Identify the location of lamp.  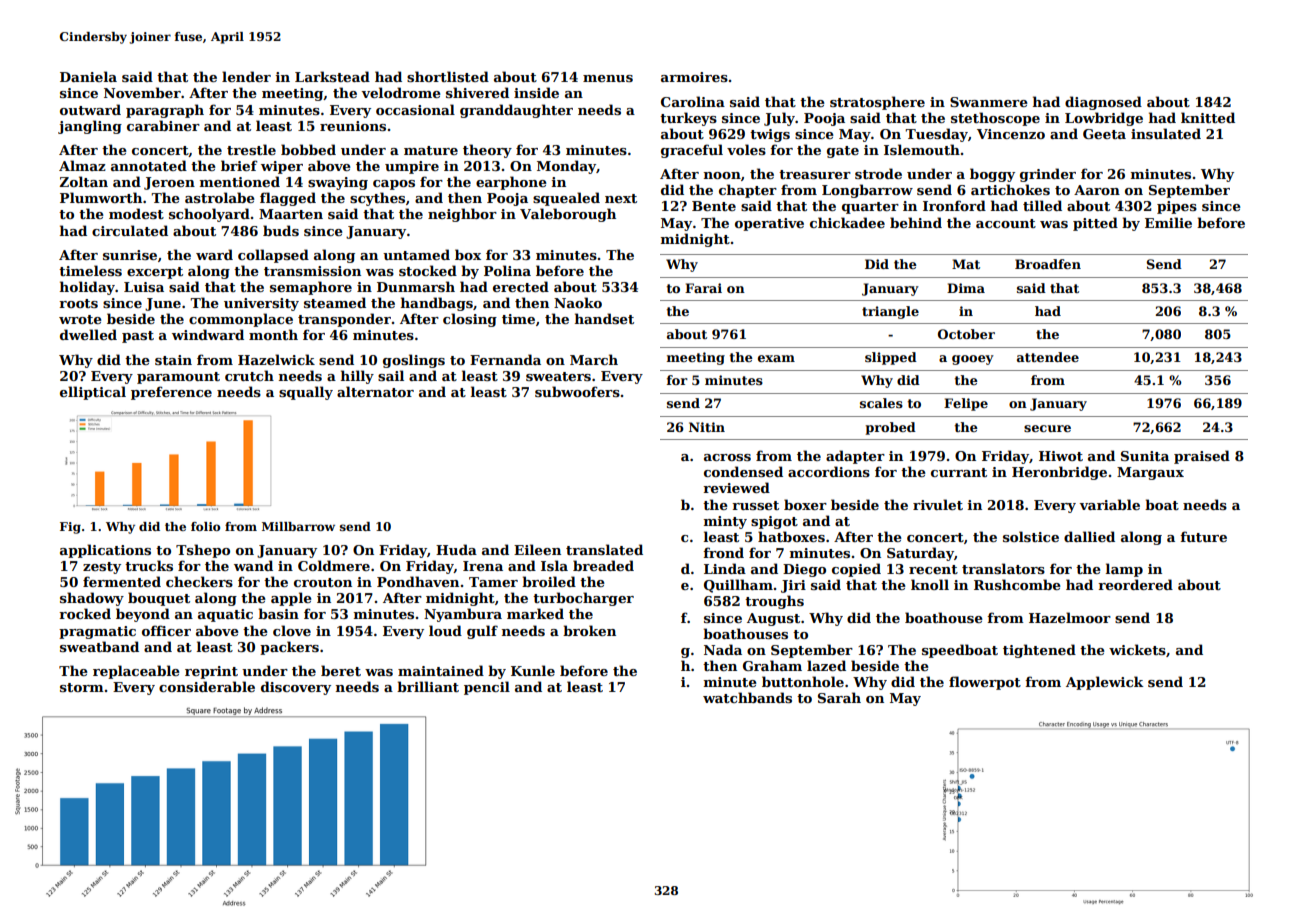
(1124, 570).
